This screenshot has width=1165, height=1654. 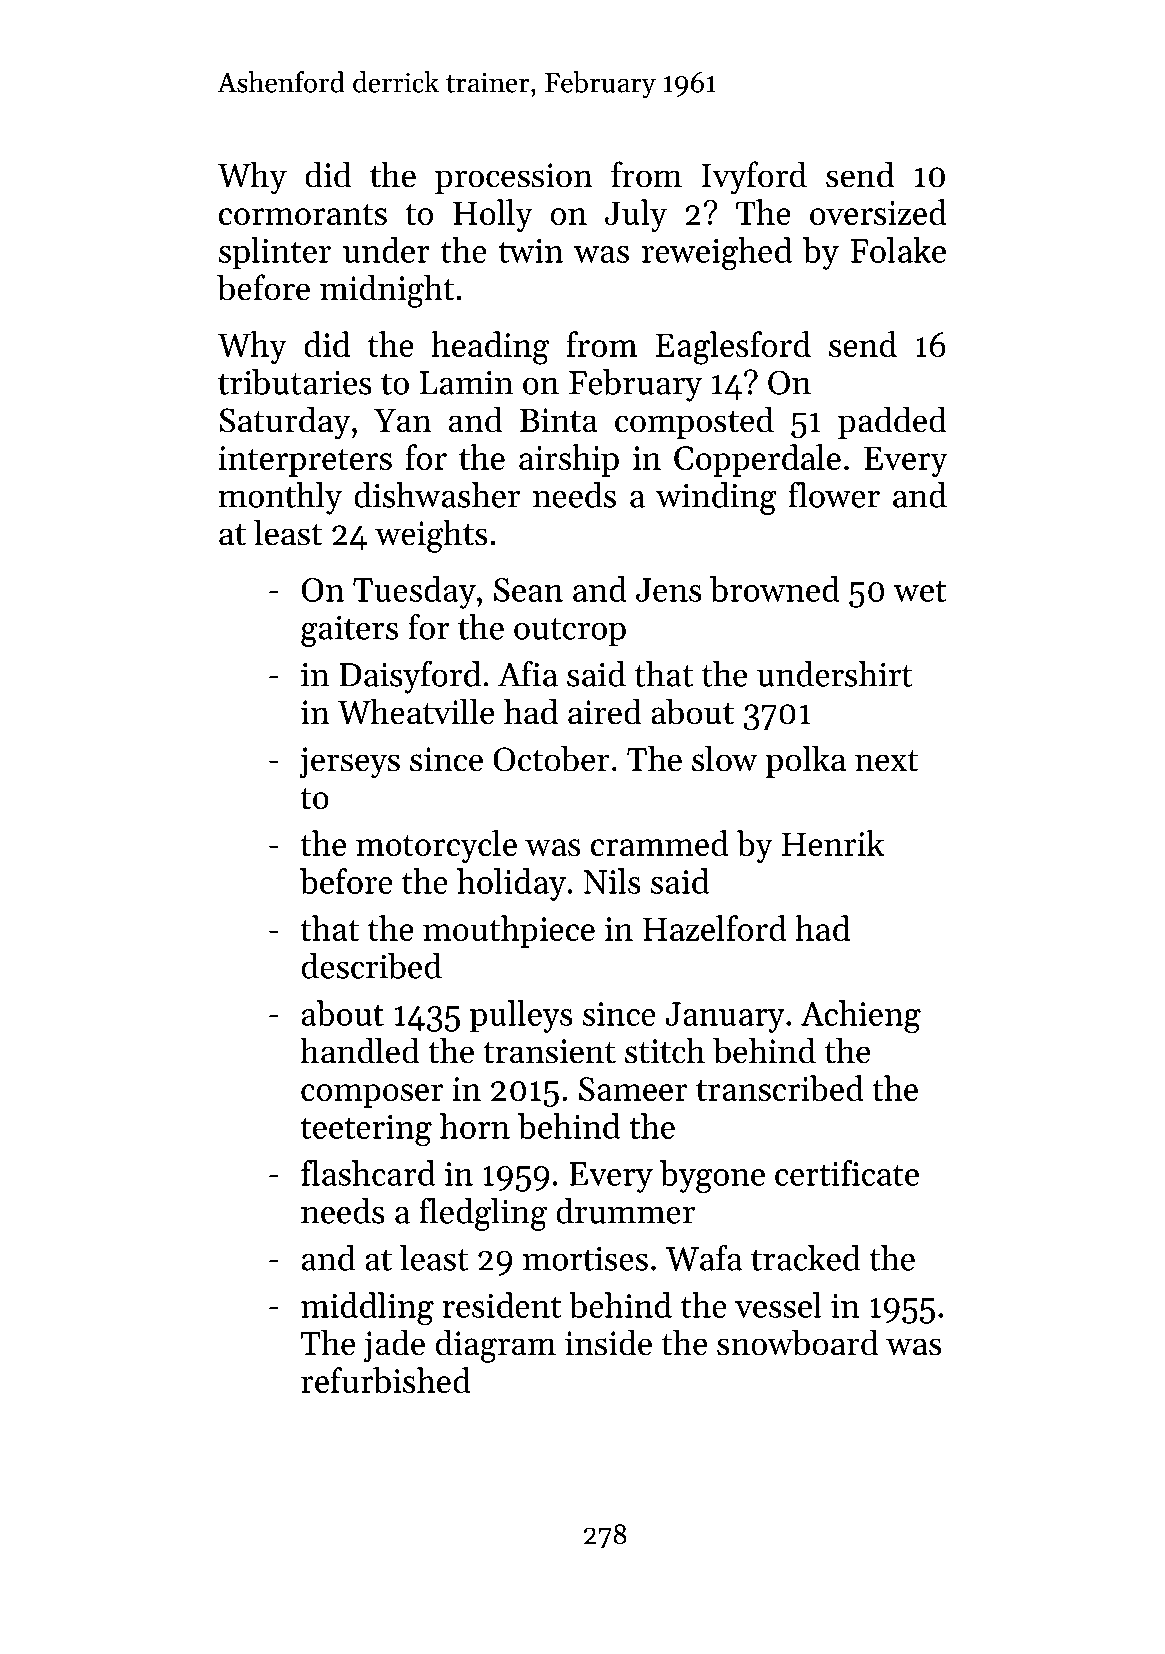 I want to click on Nils, so click(x=612, y=881).
